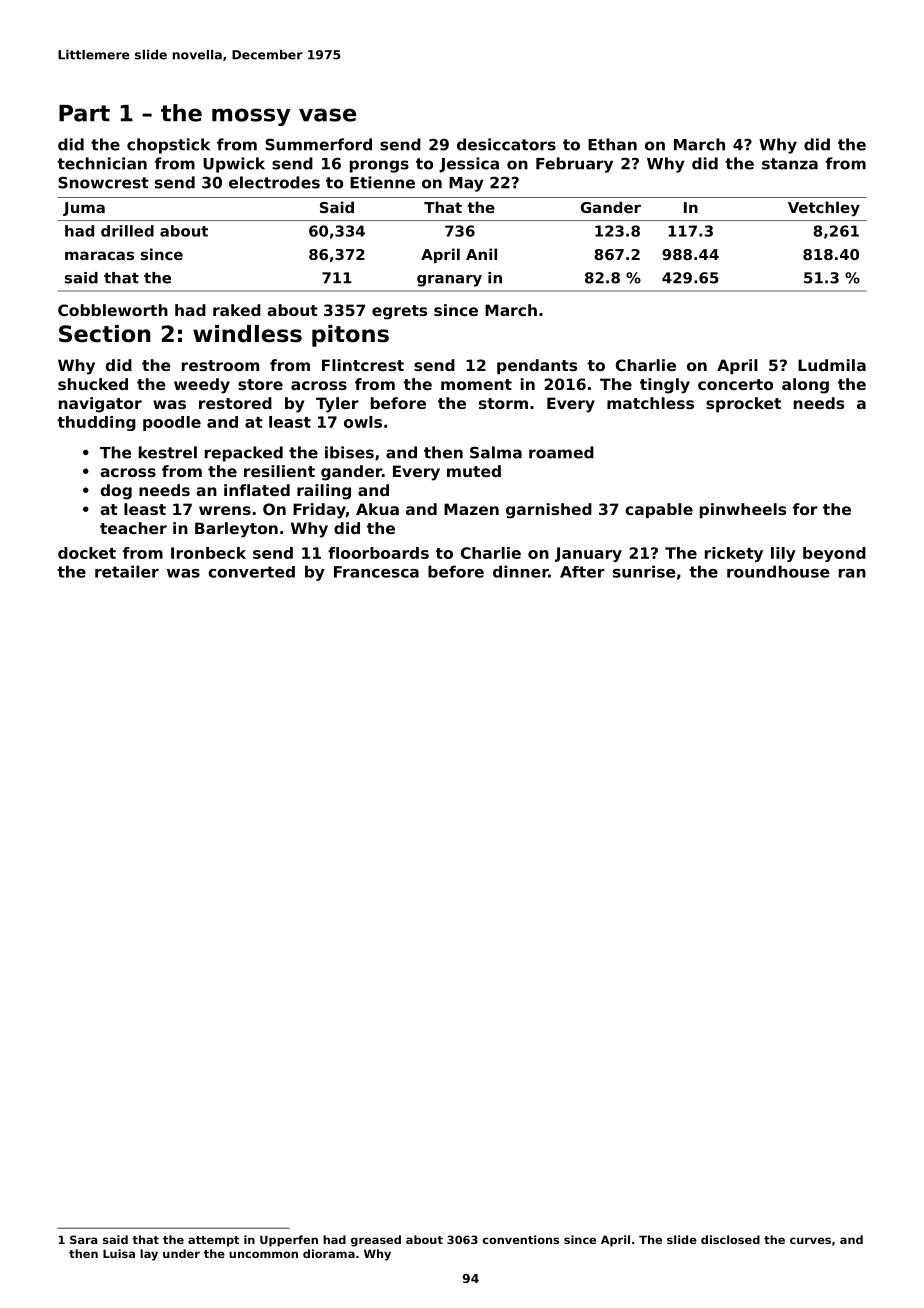 This screenshot has width=924, height=1308. I want to click on Francesca, so click(376, 572).
